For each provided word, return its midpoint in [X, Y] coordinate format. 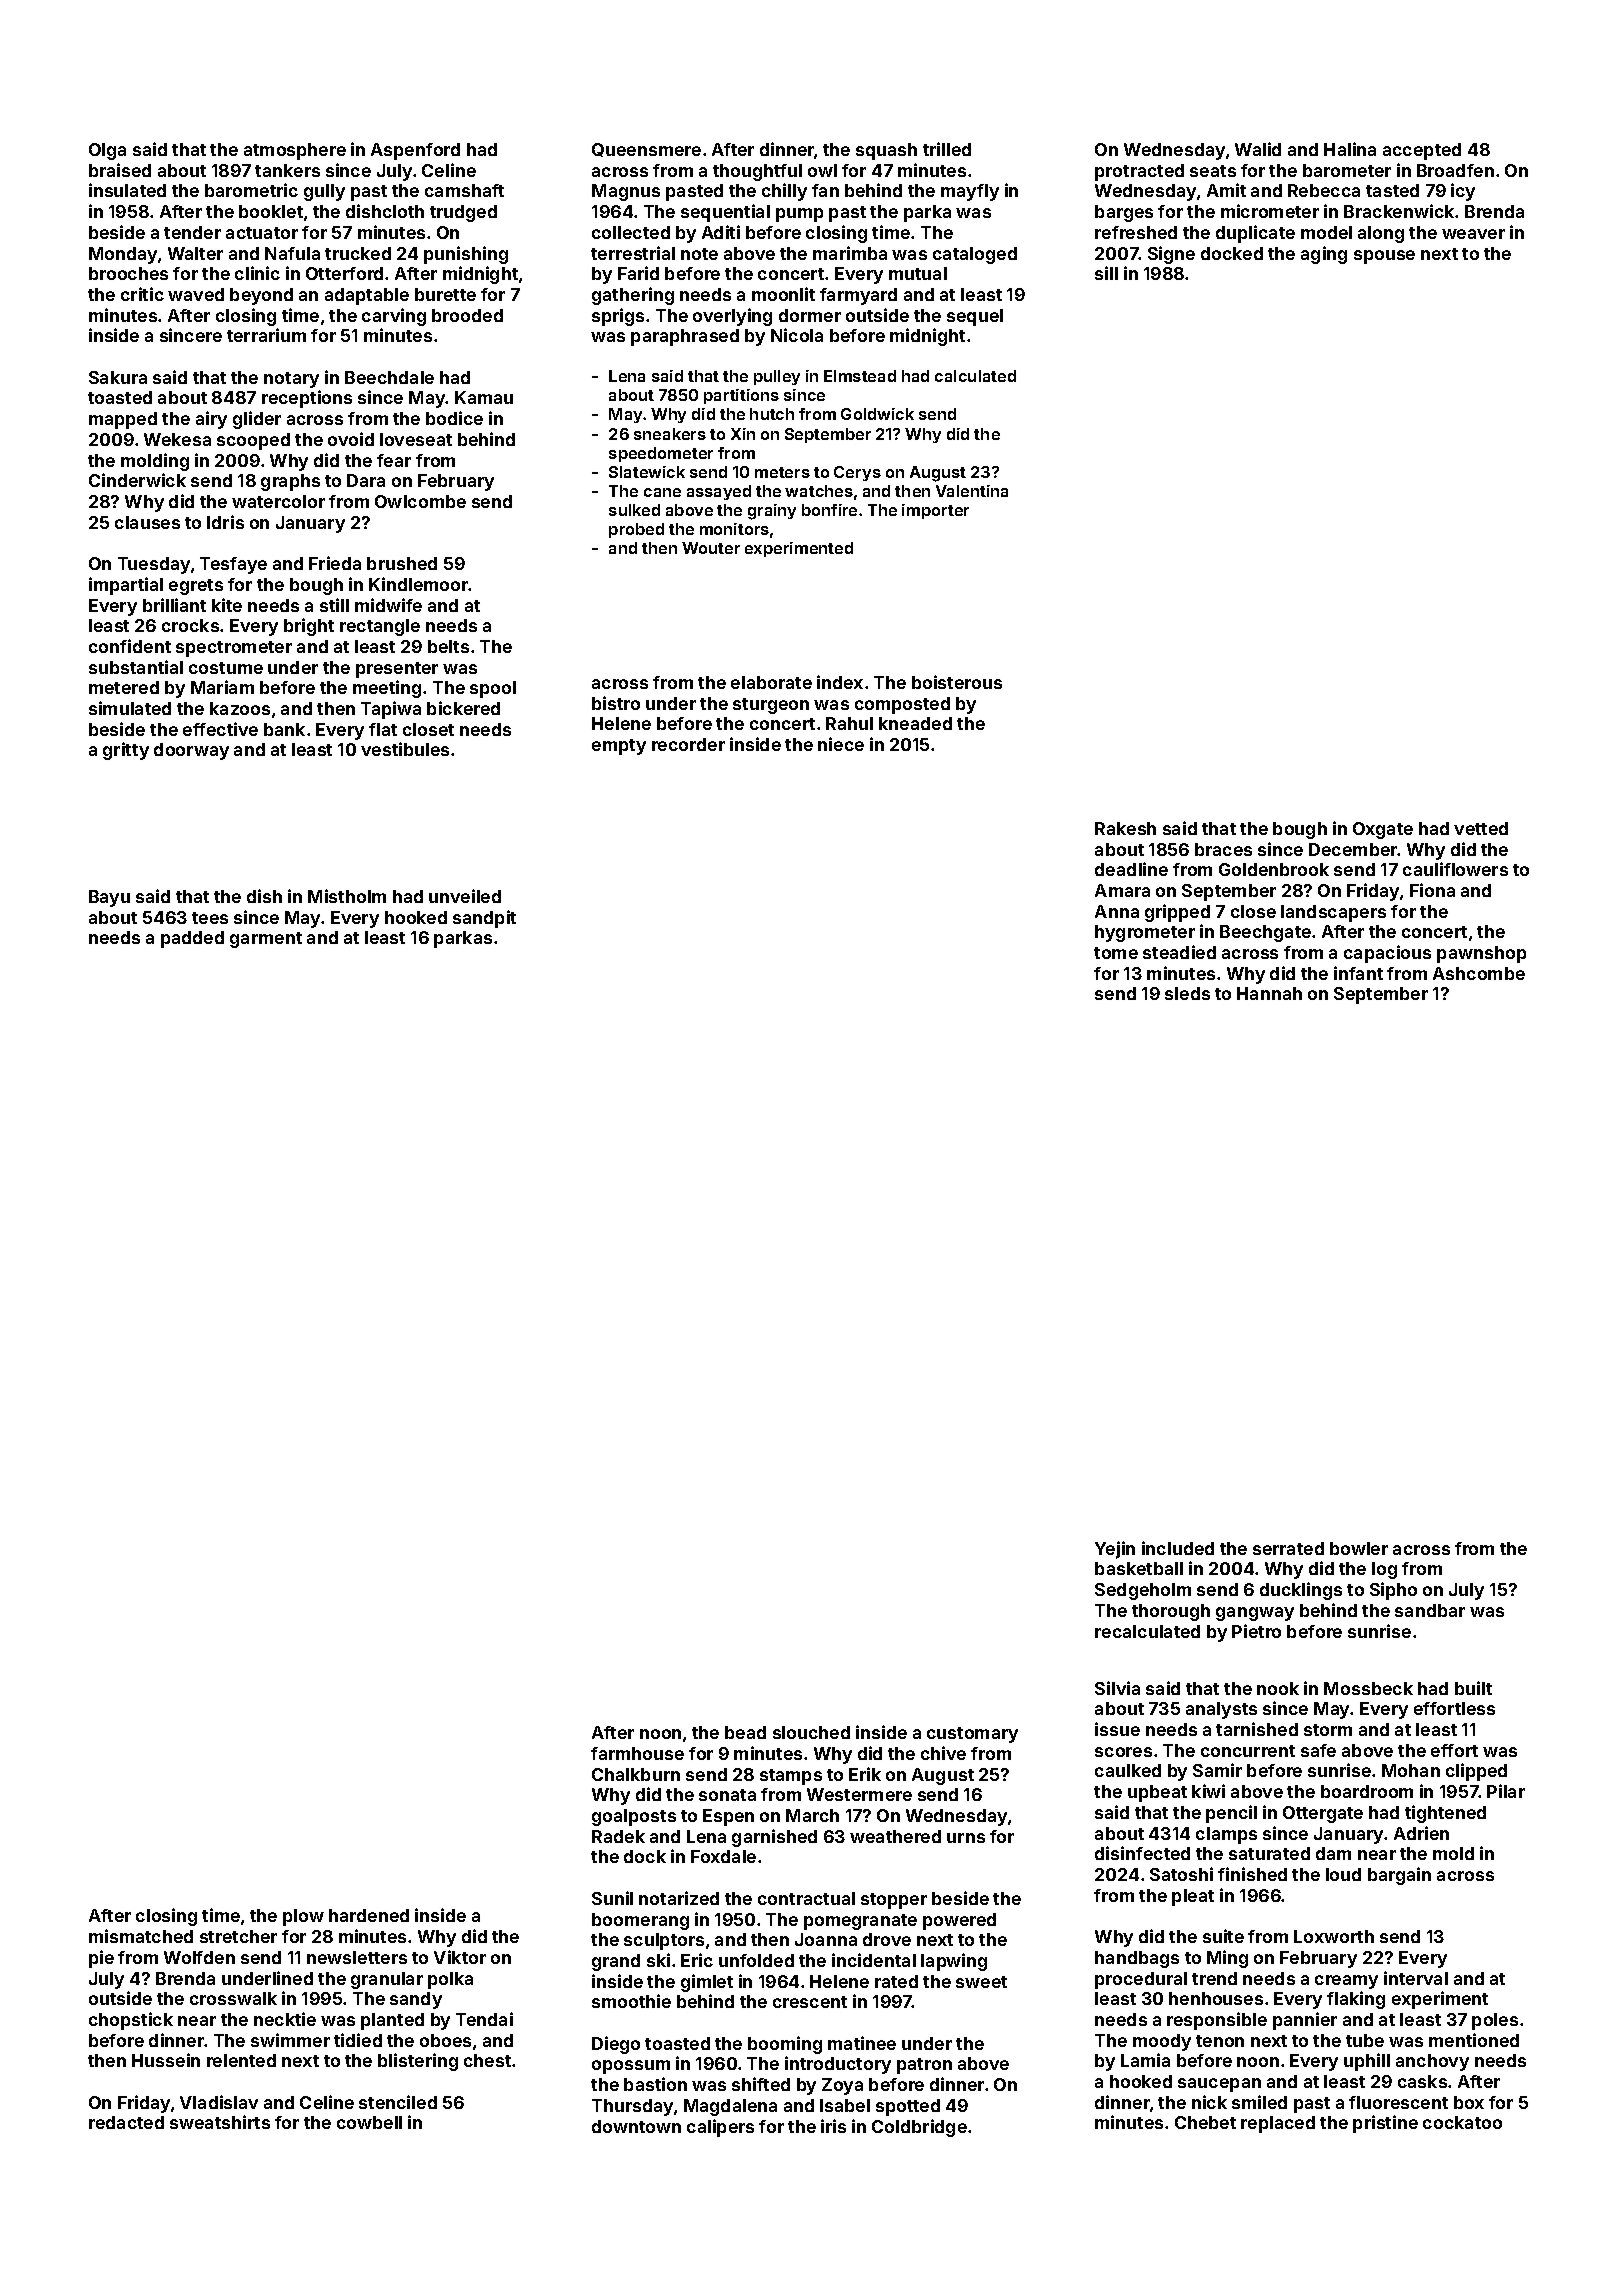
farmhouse [637, 1753]
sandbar [1430, 1610]
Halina [1350, 149]
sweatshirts [220, 2122]
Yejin [1115, 1550]
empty [619, 747]
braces [1223, 849]
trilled [947, 149]
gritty [126, 751]
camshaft [464, 190]
